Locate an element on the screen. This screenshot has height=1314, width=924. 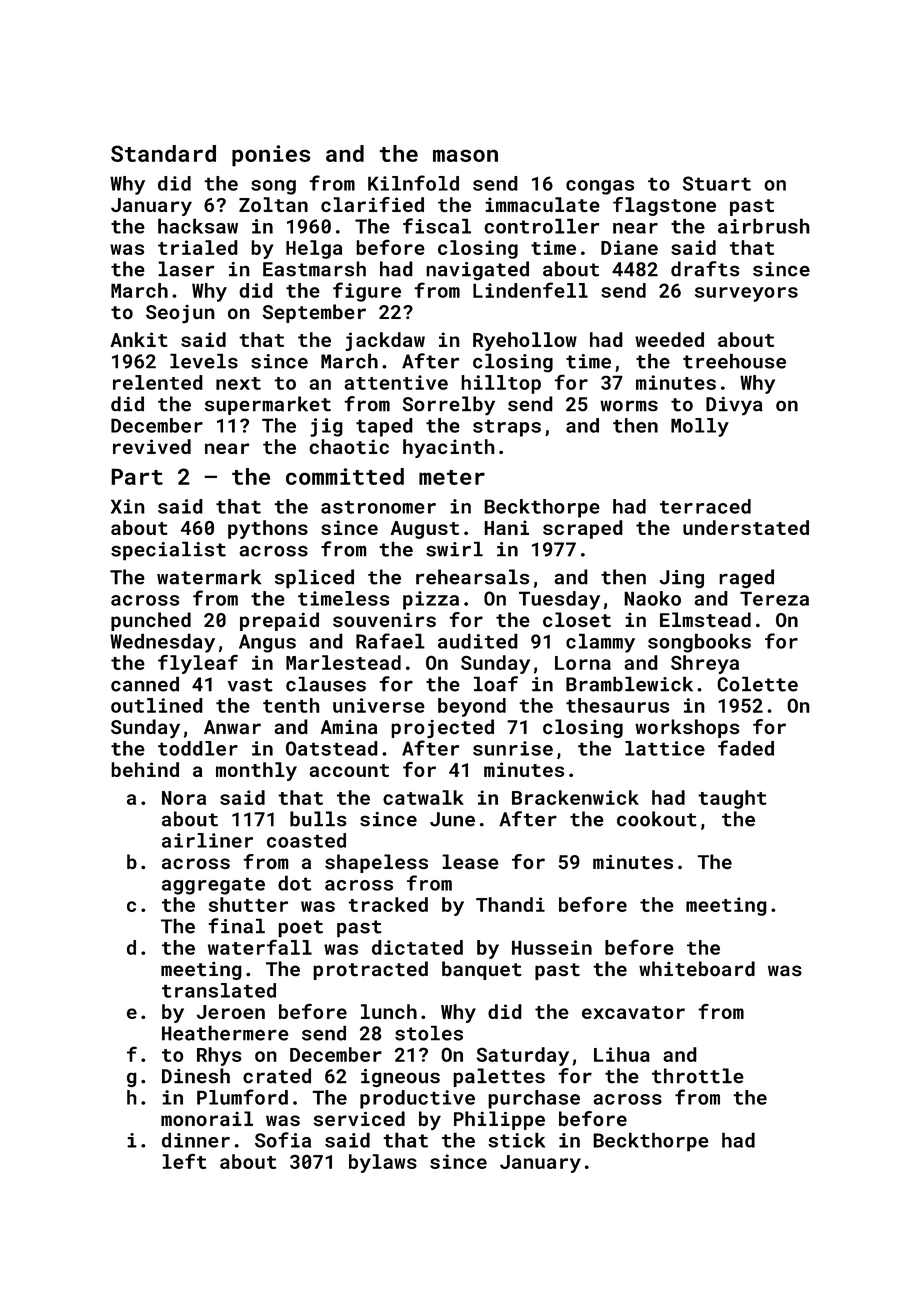
understated is located at coordinates (746, 527).
